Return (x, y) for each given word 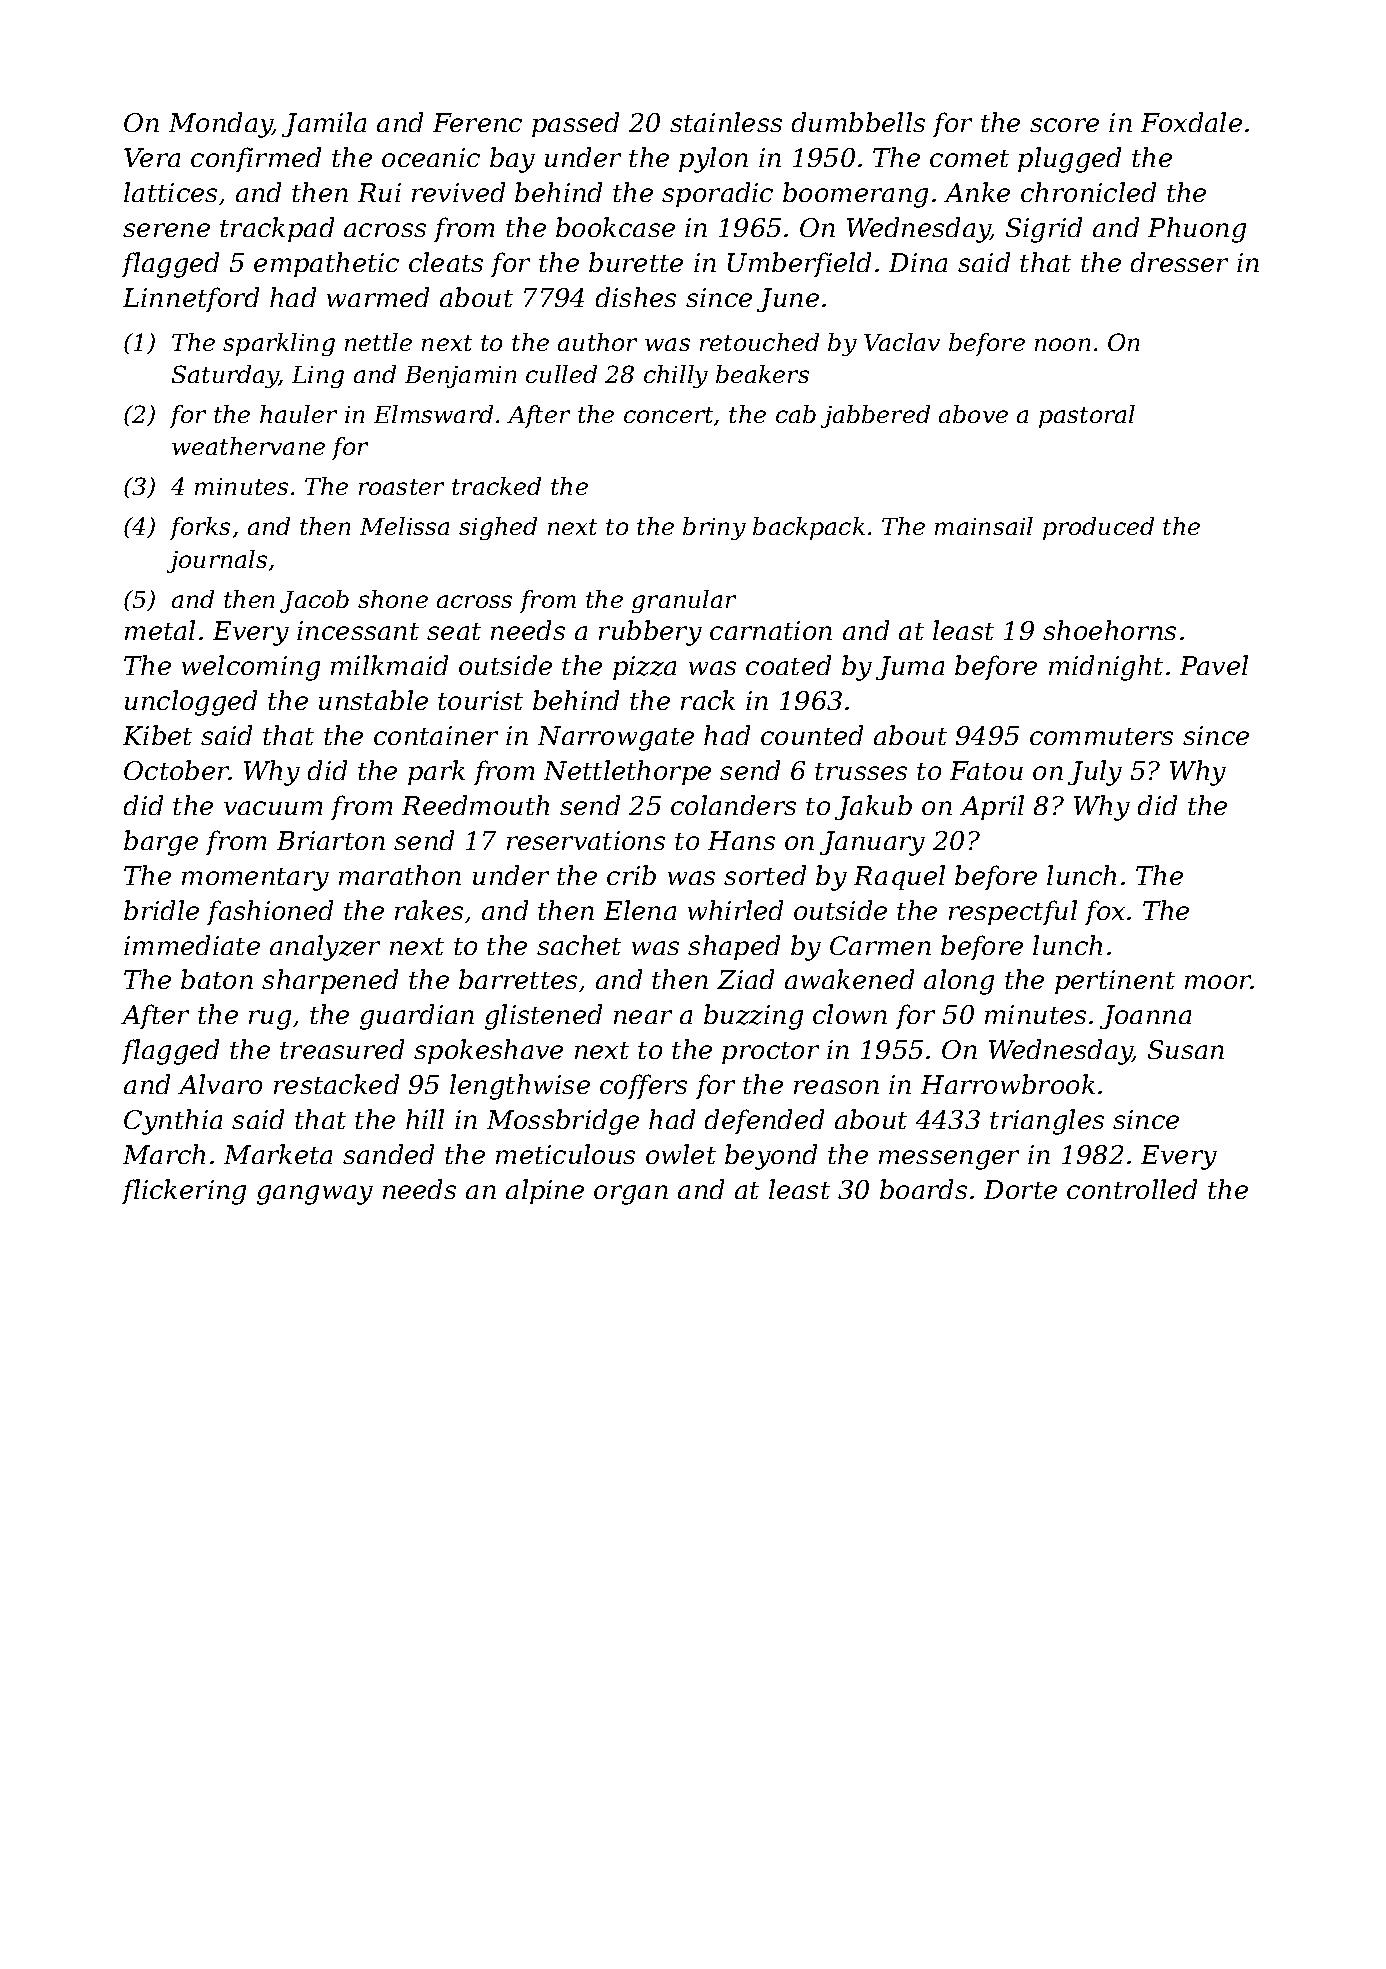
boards (923, 1189)
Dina (918, 262)
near (643, 1017)
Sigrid (1044, 230)
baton (217, 979)
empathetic (326, 264)
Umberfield (799, 264)
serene (166, 230)
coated (788, 665)
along (959, 982)
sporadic (717, 194)
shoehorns (1109, 630)
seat (454, 631)
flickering (184, 1192)
